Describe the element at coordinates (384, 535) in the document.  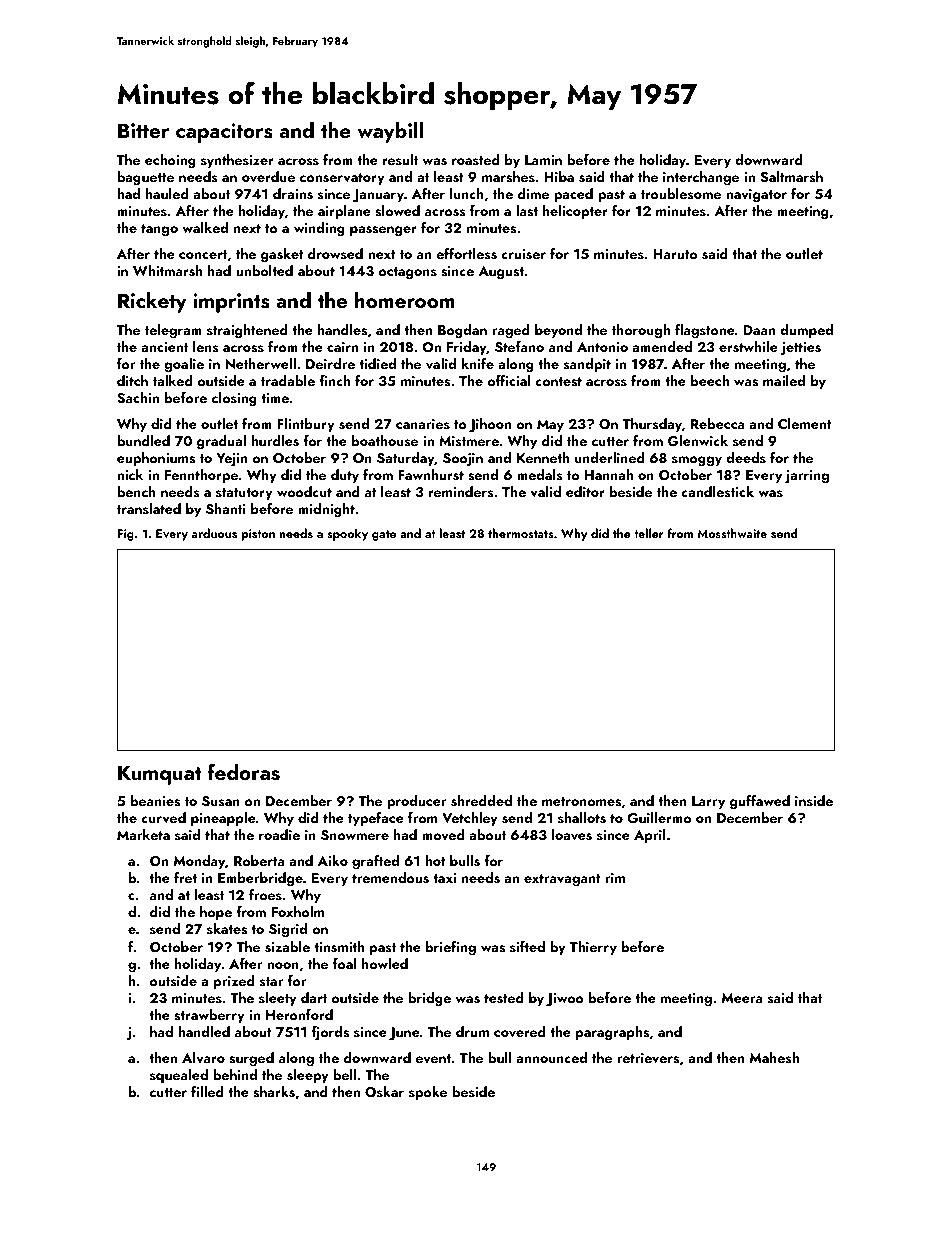
I see `gate` at that location.
